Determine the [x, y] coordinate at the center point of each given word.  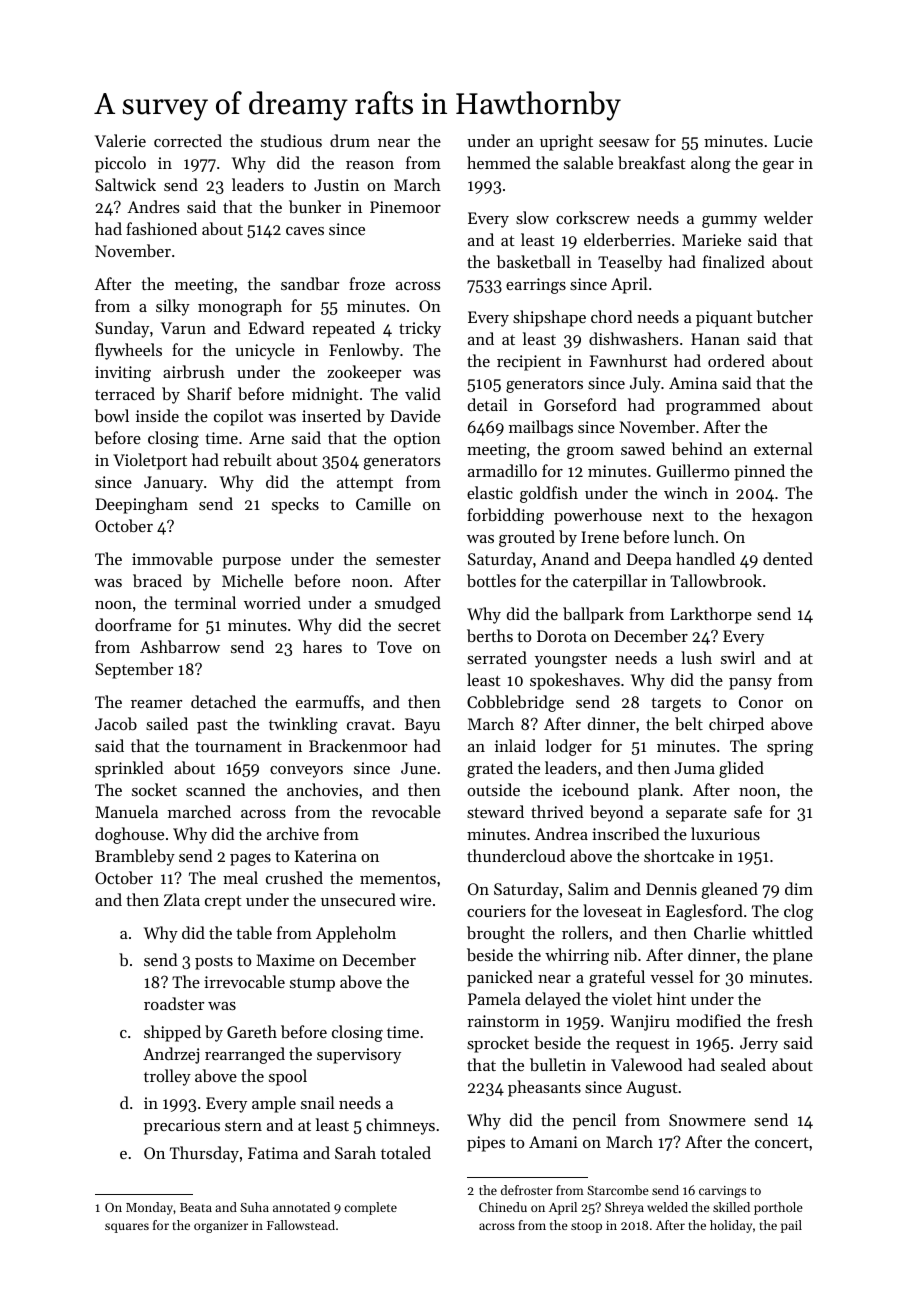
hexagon [782, 516]
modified [708, 1020]
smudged [408, 604]
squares [127, 1228]
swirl [738, 657]
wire [415, 900]
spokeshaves [575, 681]
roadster [174, 1003]
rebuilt [247, 459]
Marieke [711, 239]
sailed [167, 723]
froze [367, 283]
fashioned [161, 228]
